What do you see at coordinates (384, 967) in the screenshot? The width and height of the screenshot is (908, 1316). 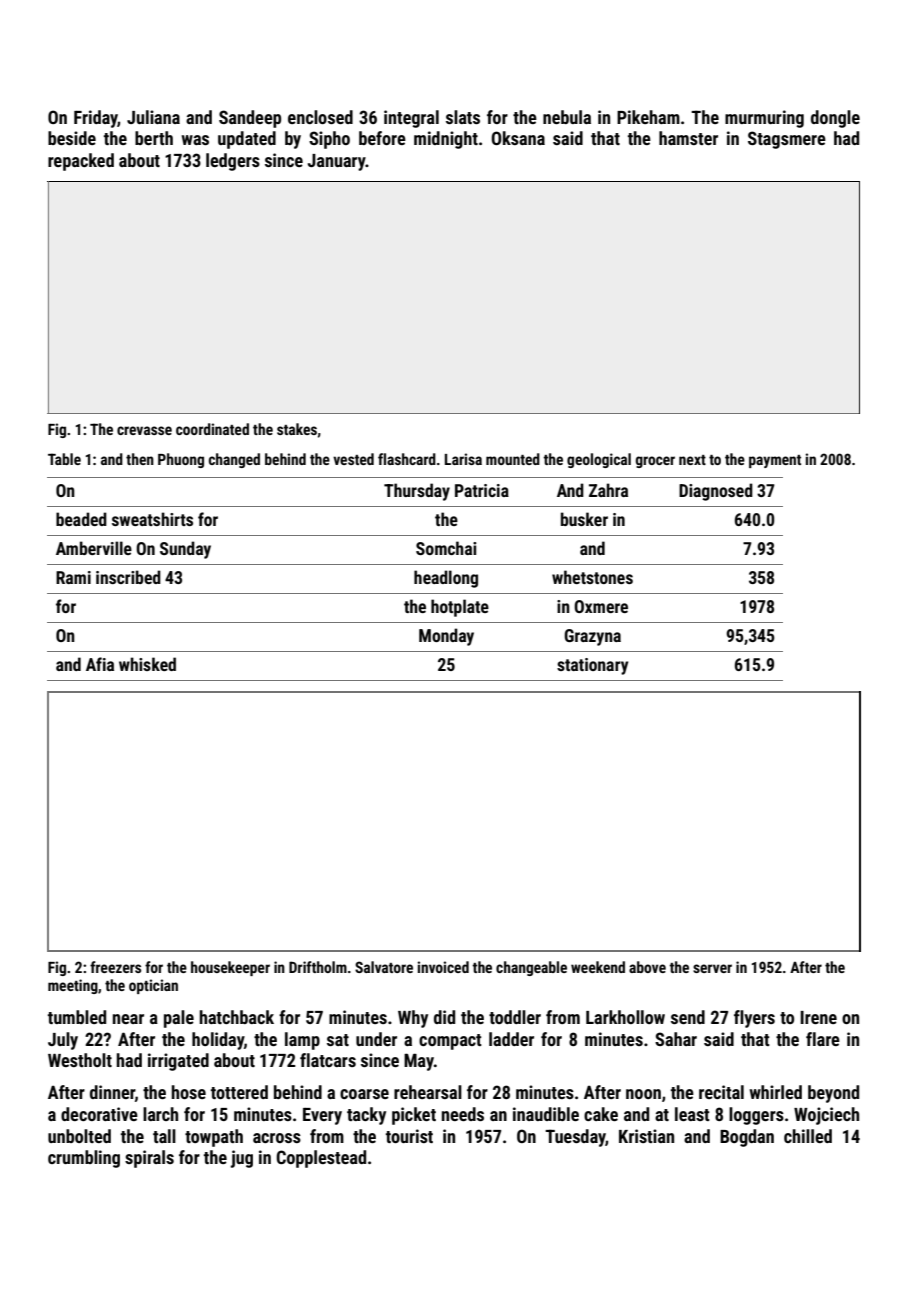 I see `Salvatore` at bounding box center [384, 967].
